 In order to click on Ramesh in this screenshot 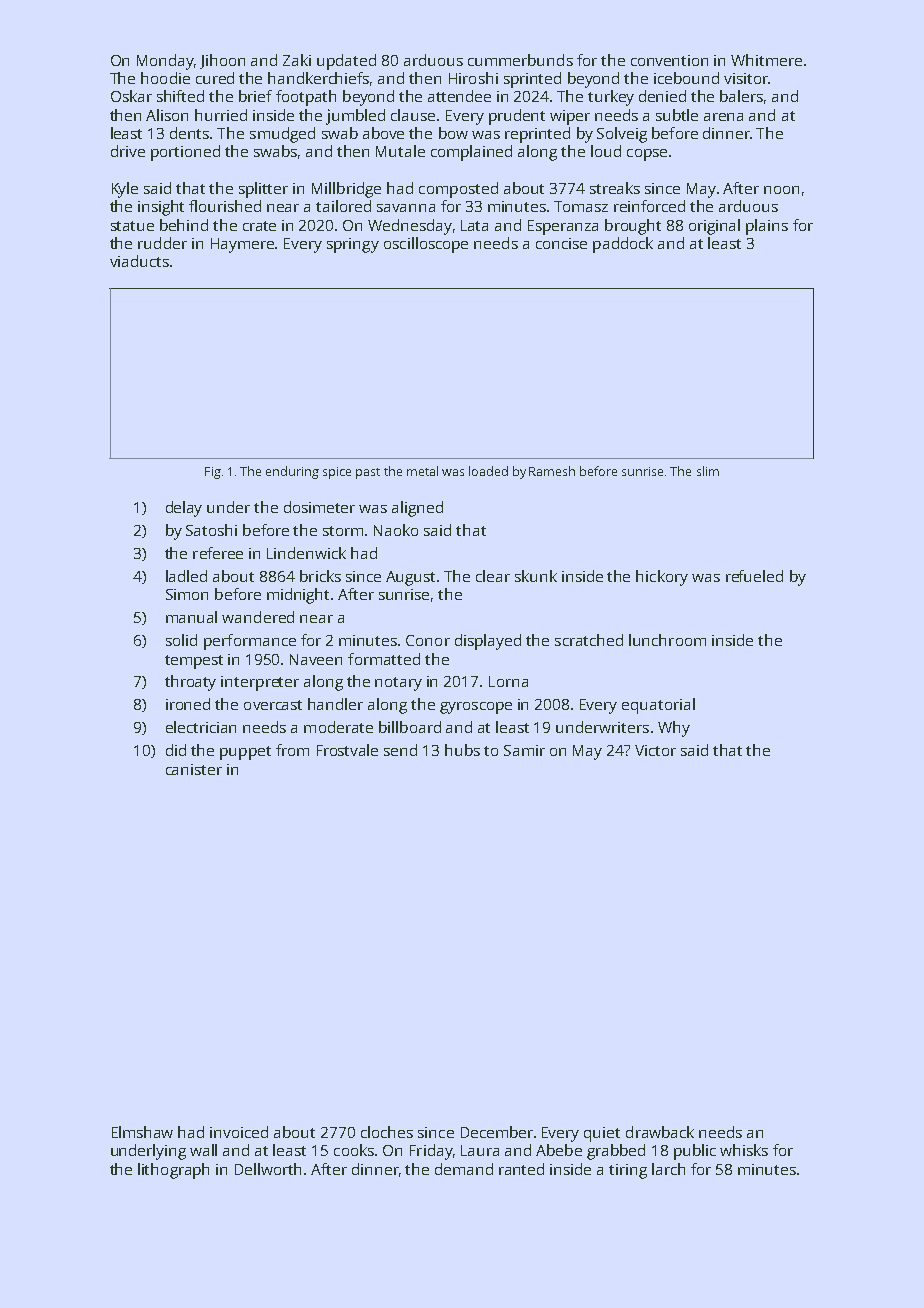, I will do `click(552, 471)`.
